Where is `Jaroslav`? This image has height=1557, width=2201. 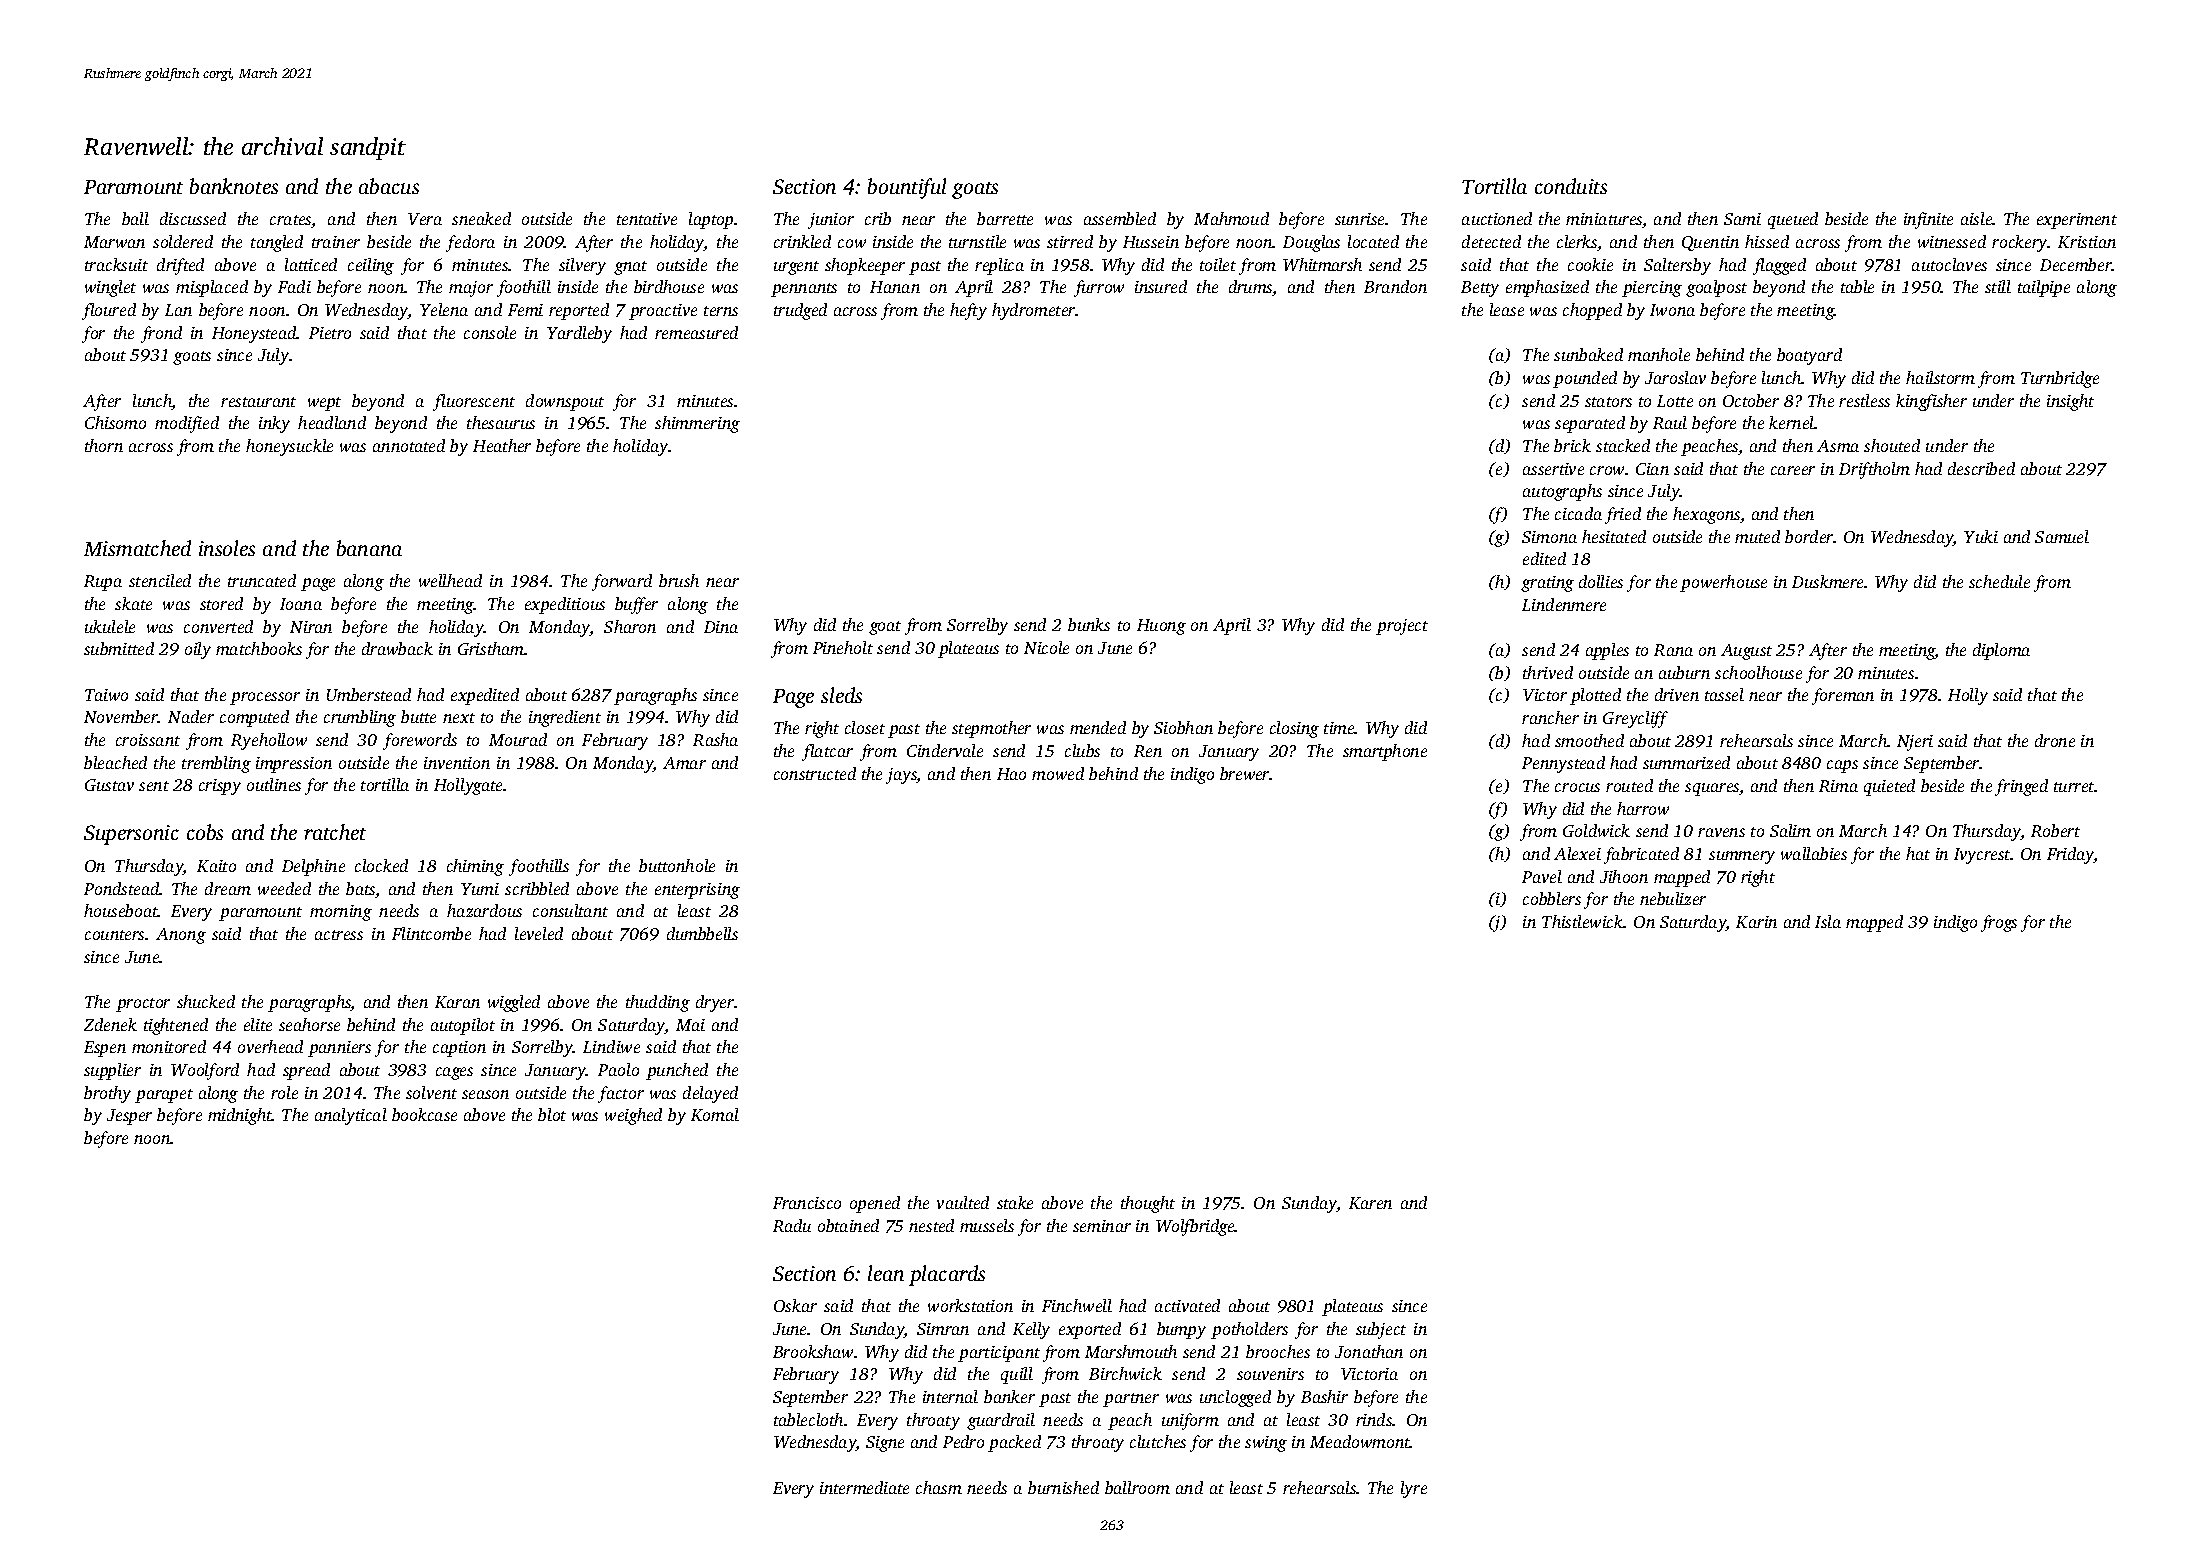
Jaroslav is located at coordinates (1675, 377).
